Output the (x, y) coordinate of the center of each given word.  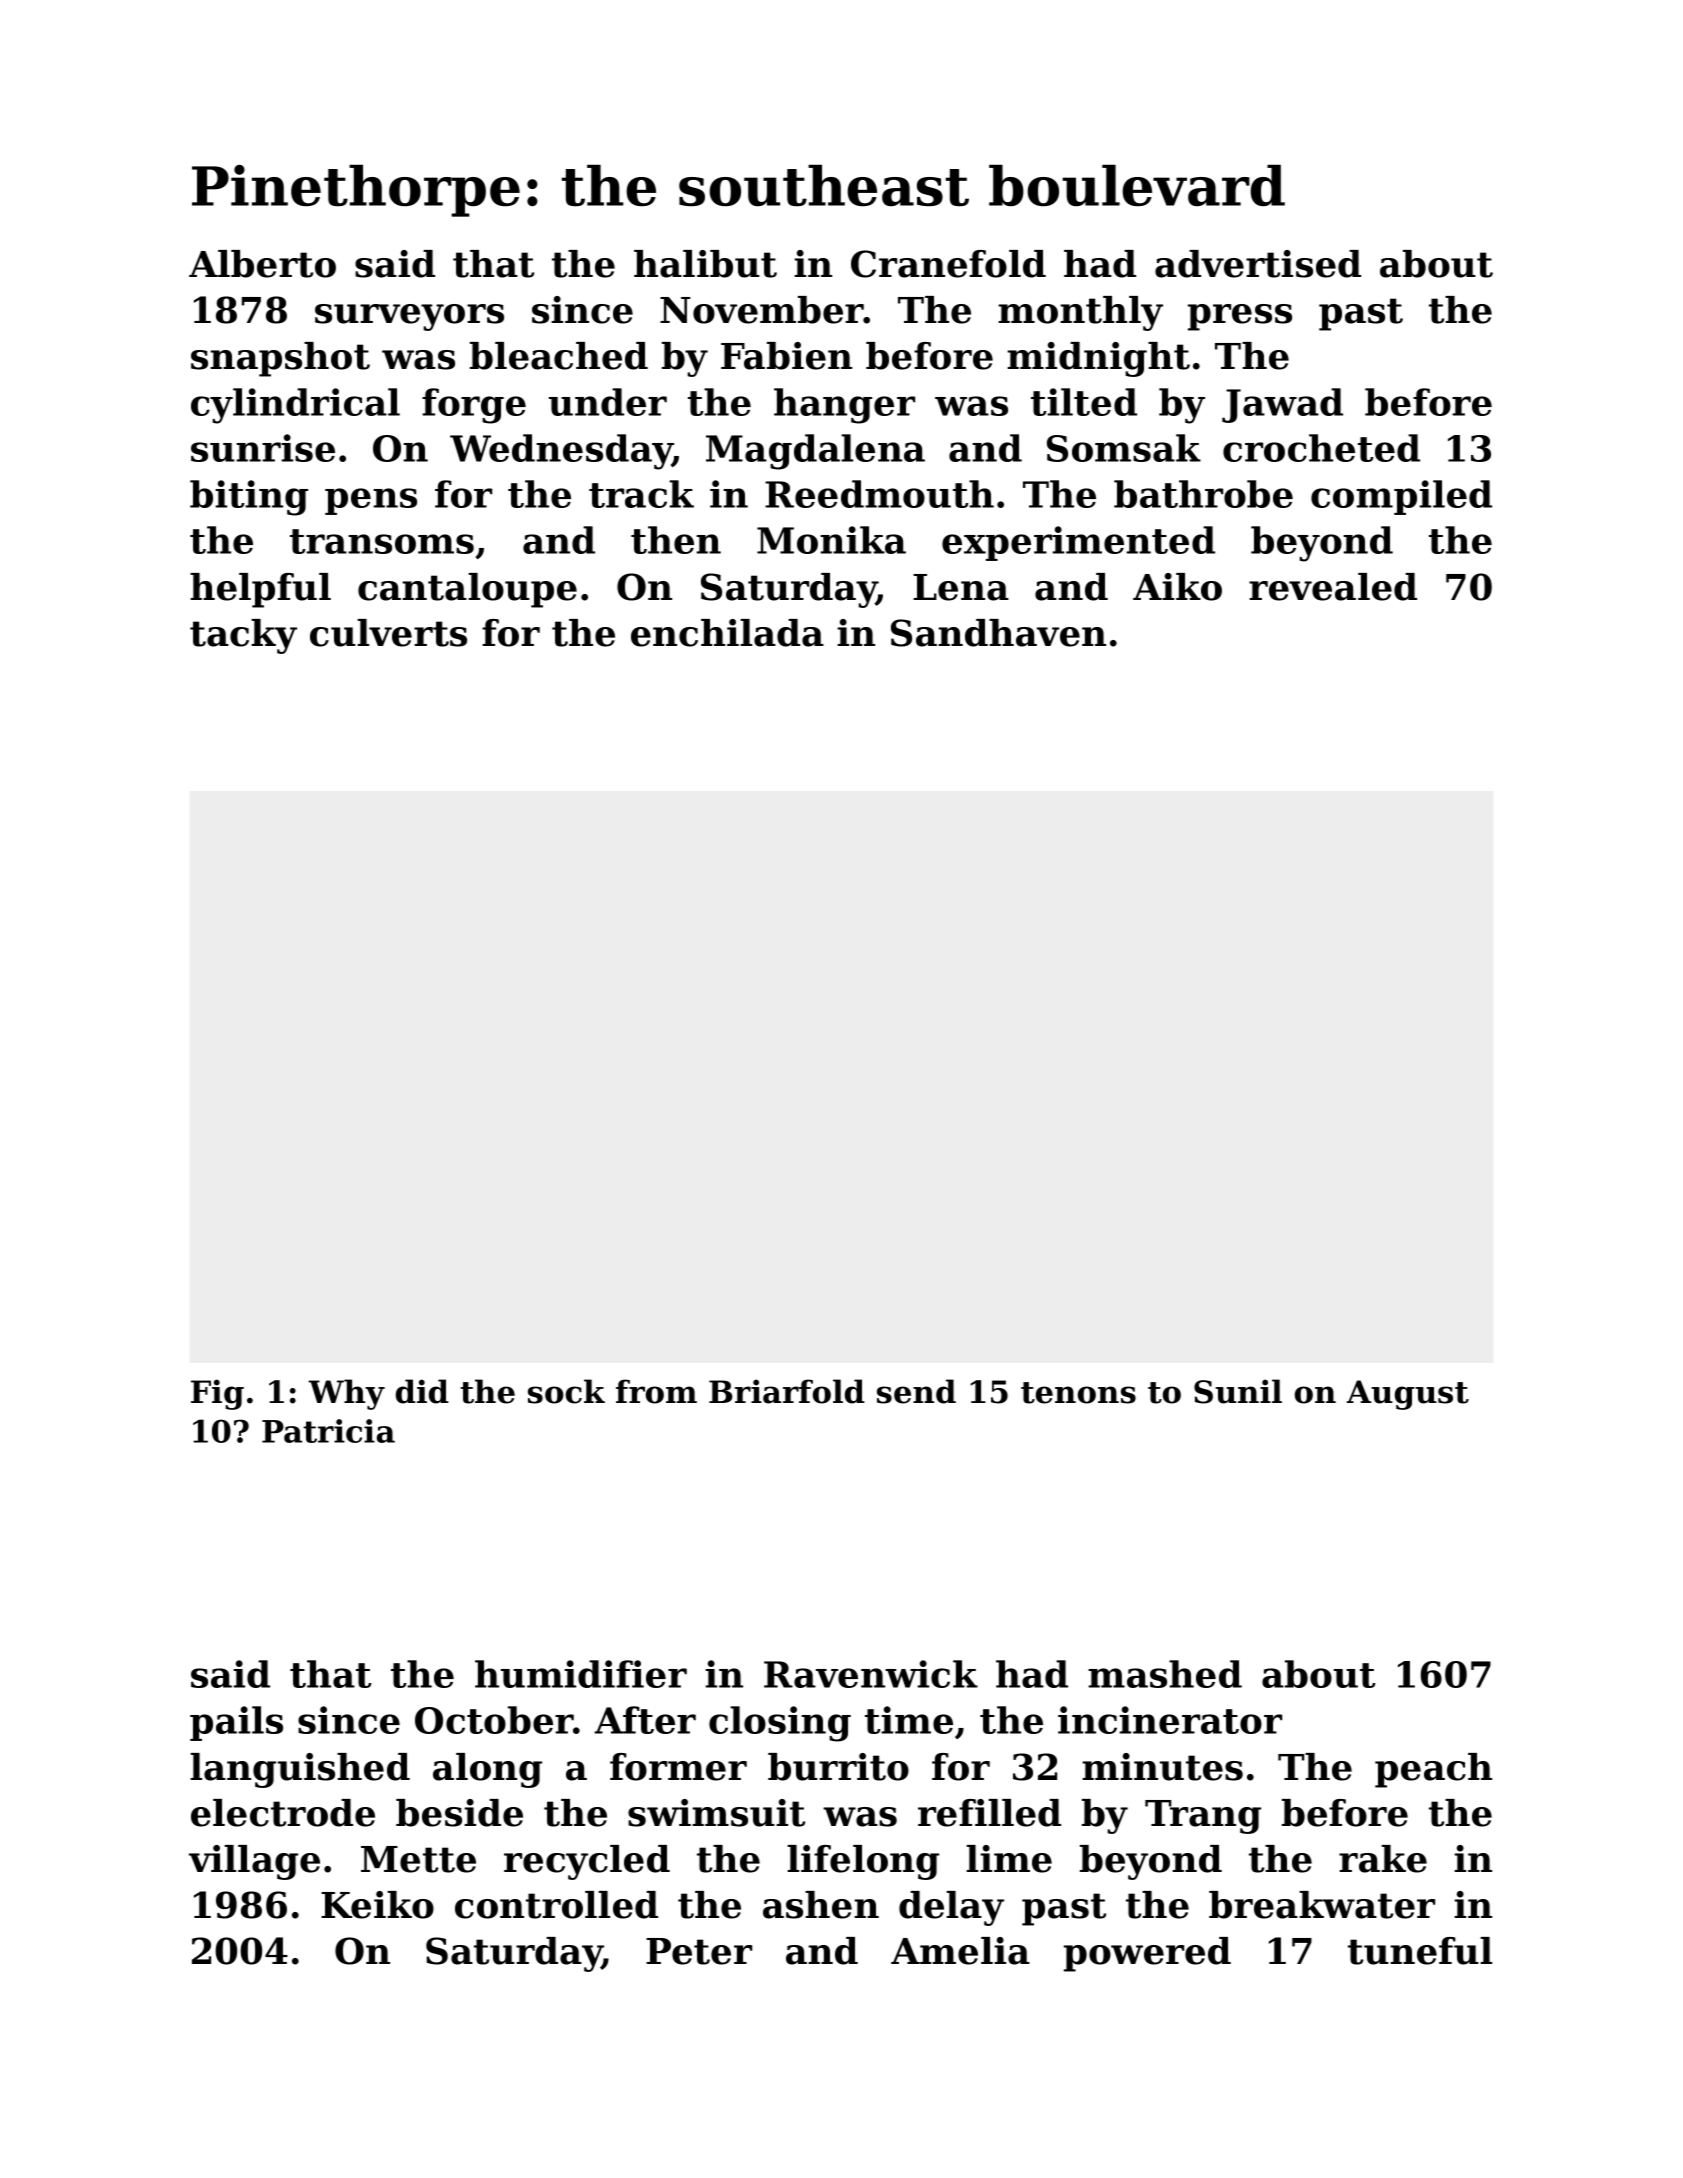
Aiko (1177, 587)
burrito (838, 1767)
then (676, 540)
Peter (699, 1951)
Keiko (377, 1905)
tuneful (1420, 1951)
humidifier (581, 1674)
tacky (243, 636)
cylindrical (295, 406)
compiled (1401, 497)
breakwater (1322, 1905)
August (1408, 1395)
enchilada (727, 633)
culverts (388, 633)
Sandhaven (998, 633)
